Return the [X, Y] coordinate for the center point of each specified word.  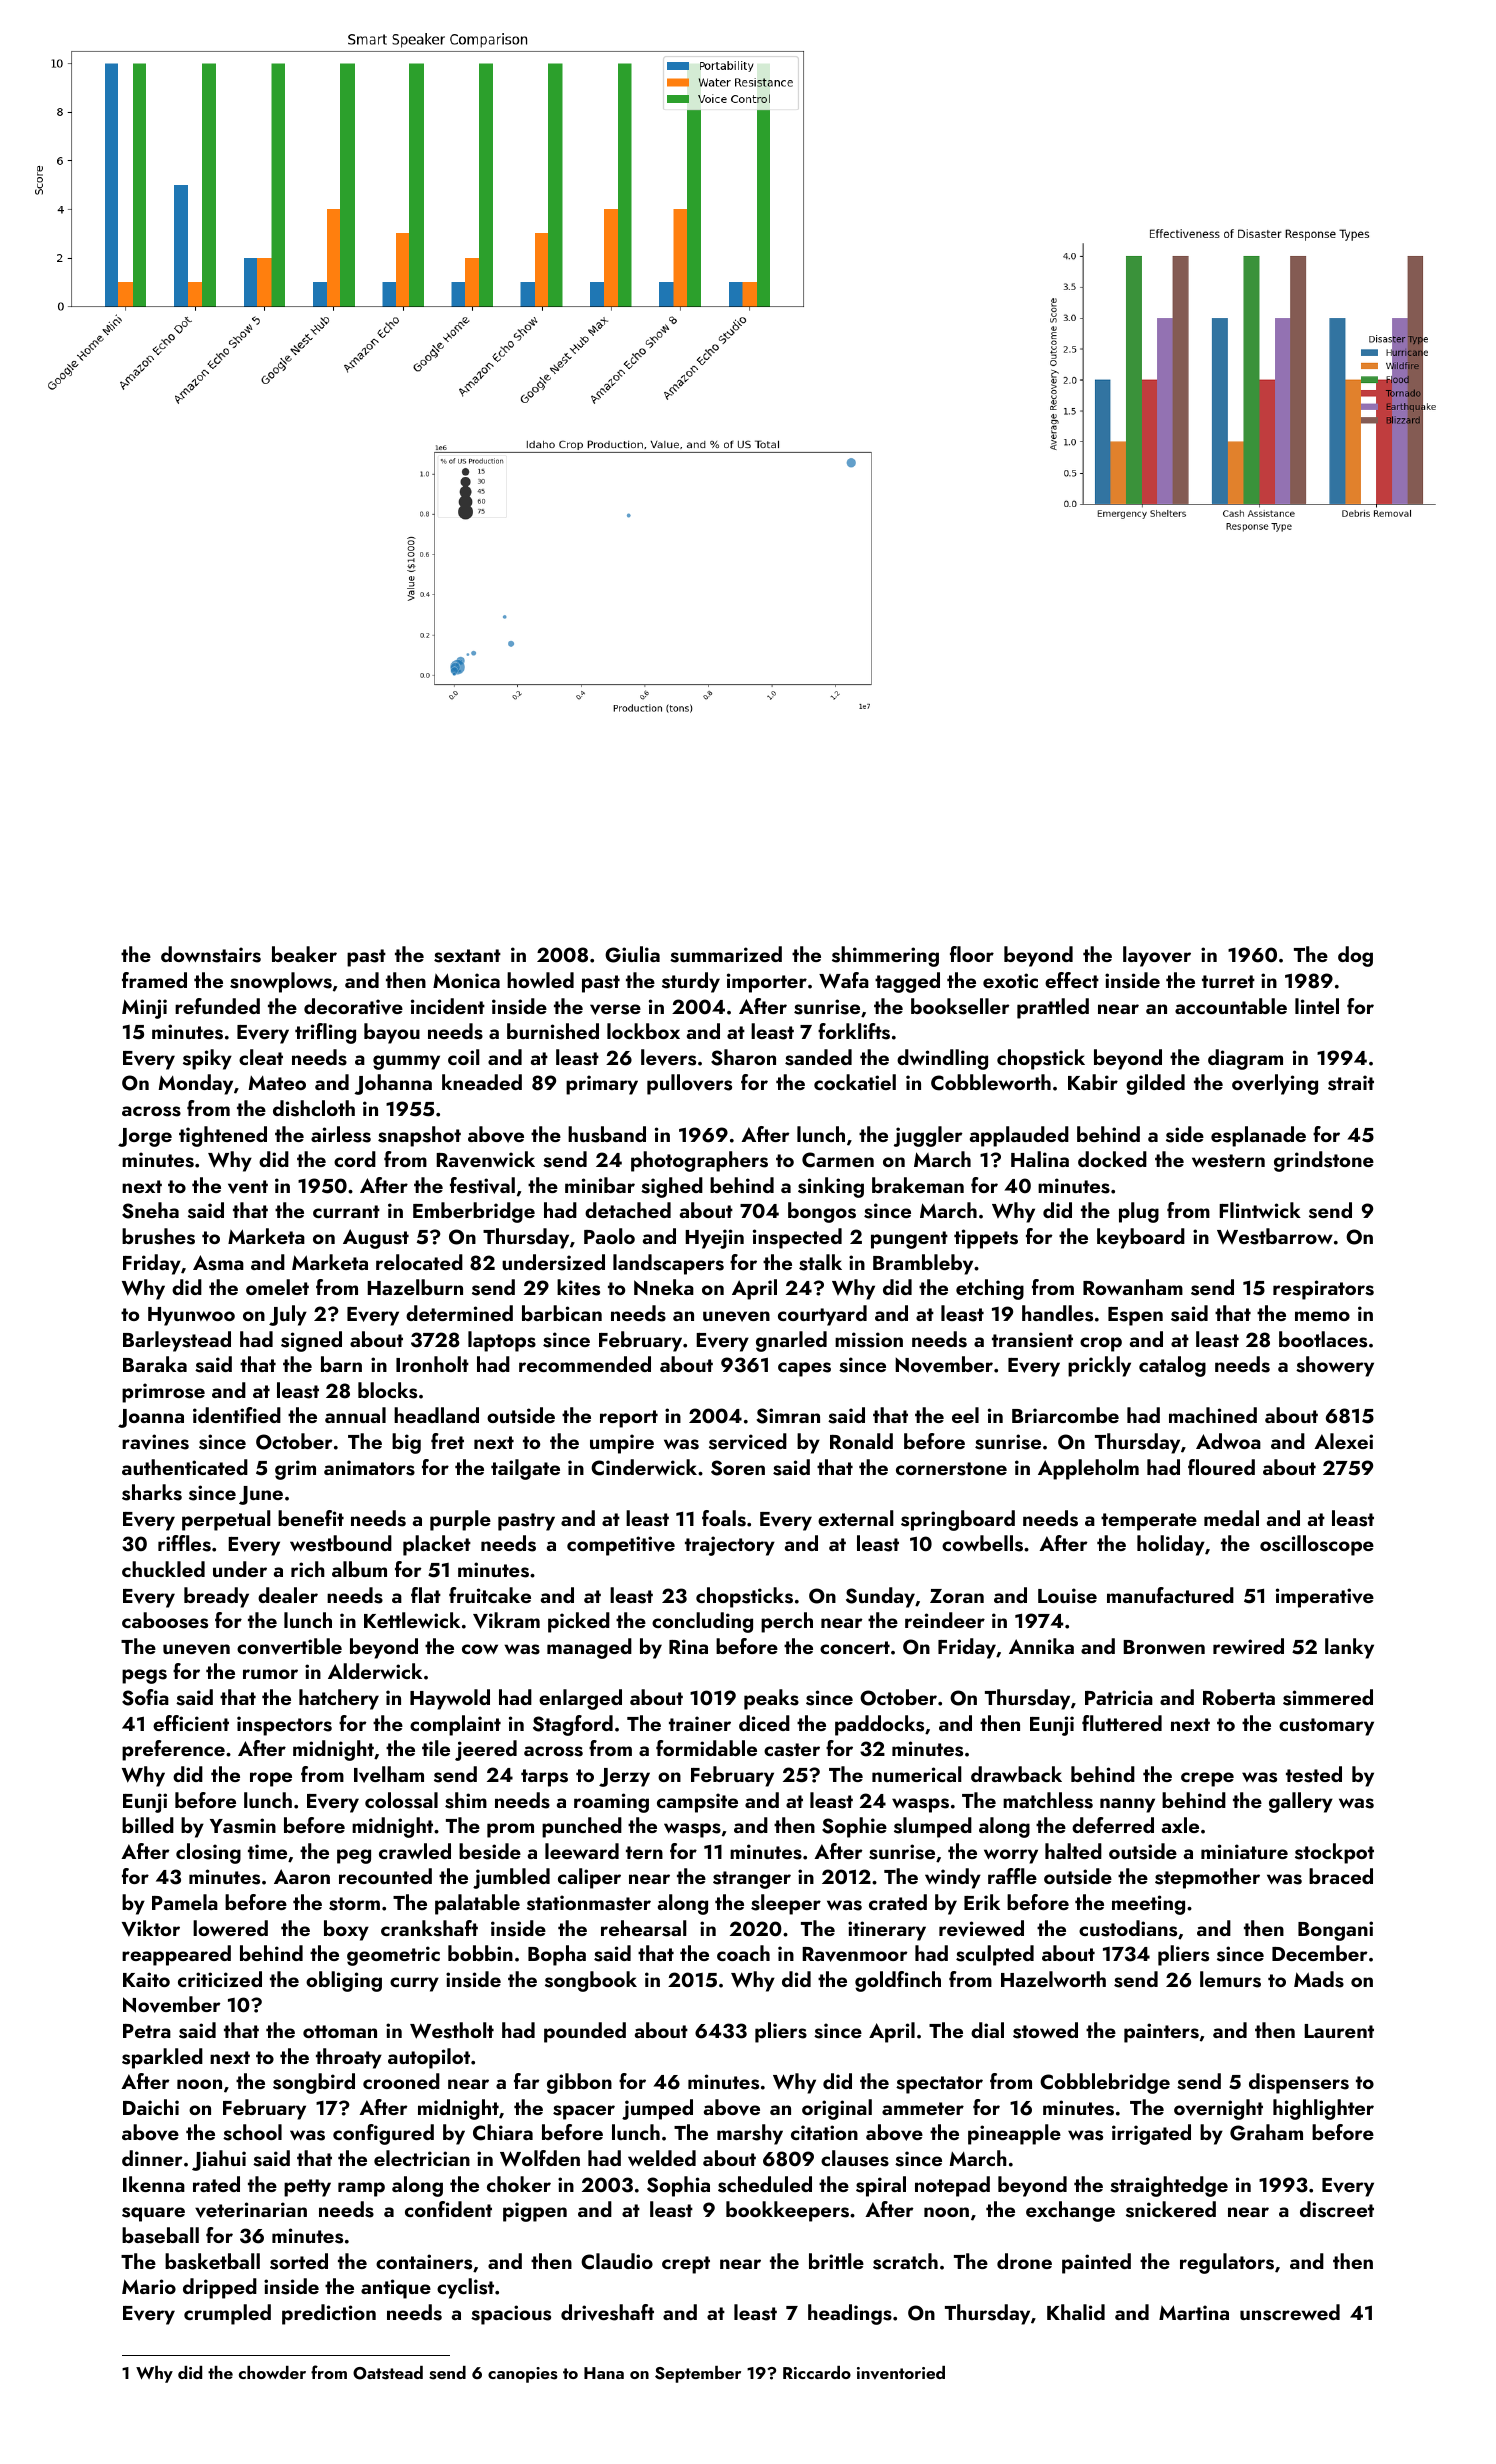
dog [1355, 956]
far [527, 2081]
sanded [818, 1057]
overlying [1275, 1084]
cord [355, 1159]
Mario [149, 2286]
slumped [933, 1827]
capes [804, 1369]
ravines [155, 1442]
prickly [1099, 1366]
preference [173, 1750]
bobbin [480, 1953]
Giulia [632, 954]
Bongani [1335, 1931]
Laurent [1339, 2031]
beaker [304, 954]
